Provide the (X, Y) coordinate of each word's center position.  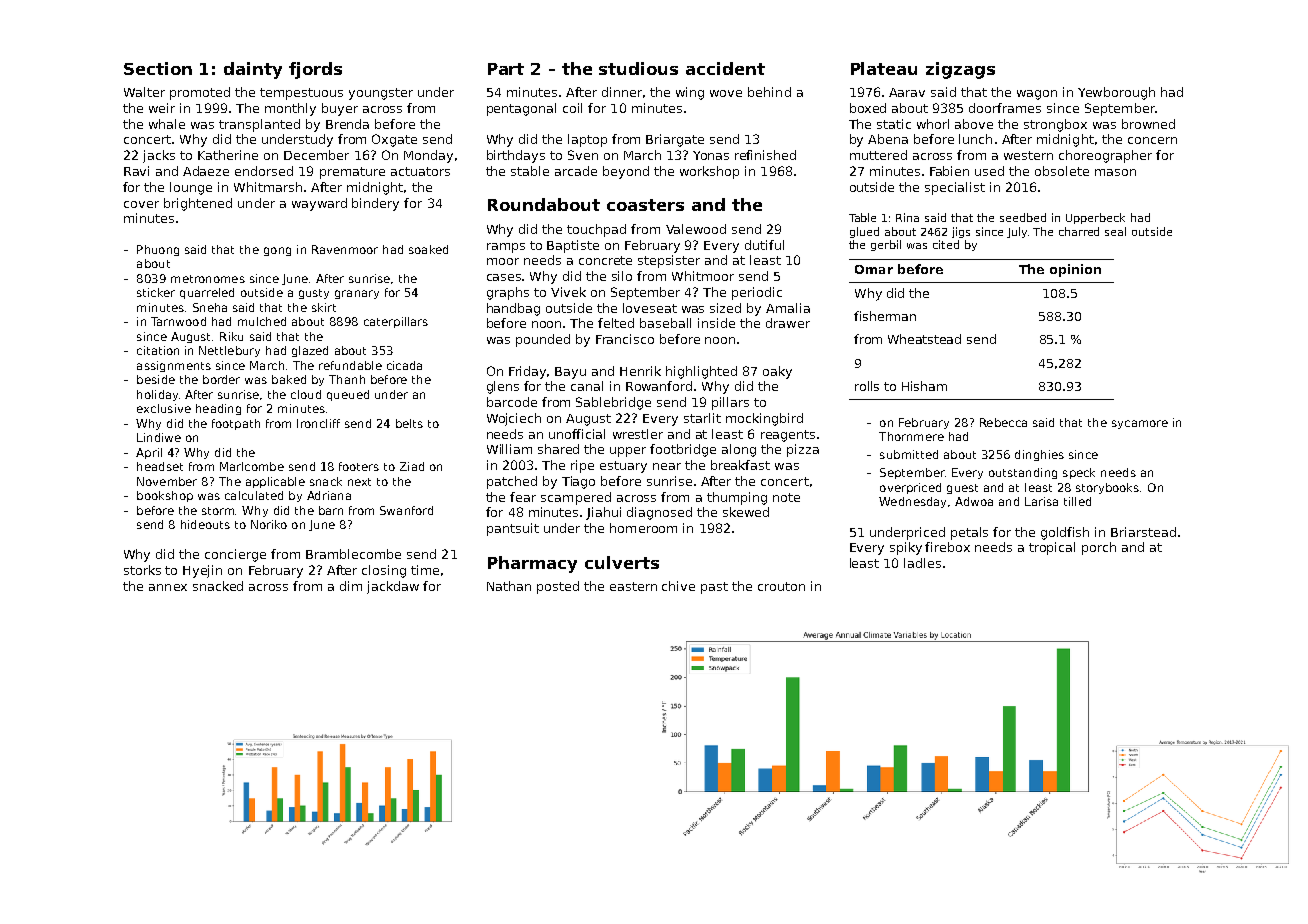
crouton (781, 586)
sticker (156, 292)
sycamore (1140, 424)
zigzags (960, 70)
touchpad (596, 230)
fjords (315, 70)
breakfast (740, 465)
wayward (319, 204)
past (714, 588)
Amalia (788, 308)
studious (638, 68)
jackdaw (393, 587)
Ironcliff (318, 423)
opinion (1075, 270)
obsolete (1062, 171)
